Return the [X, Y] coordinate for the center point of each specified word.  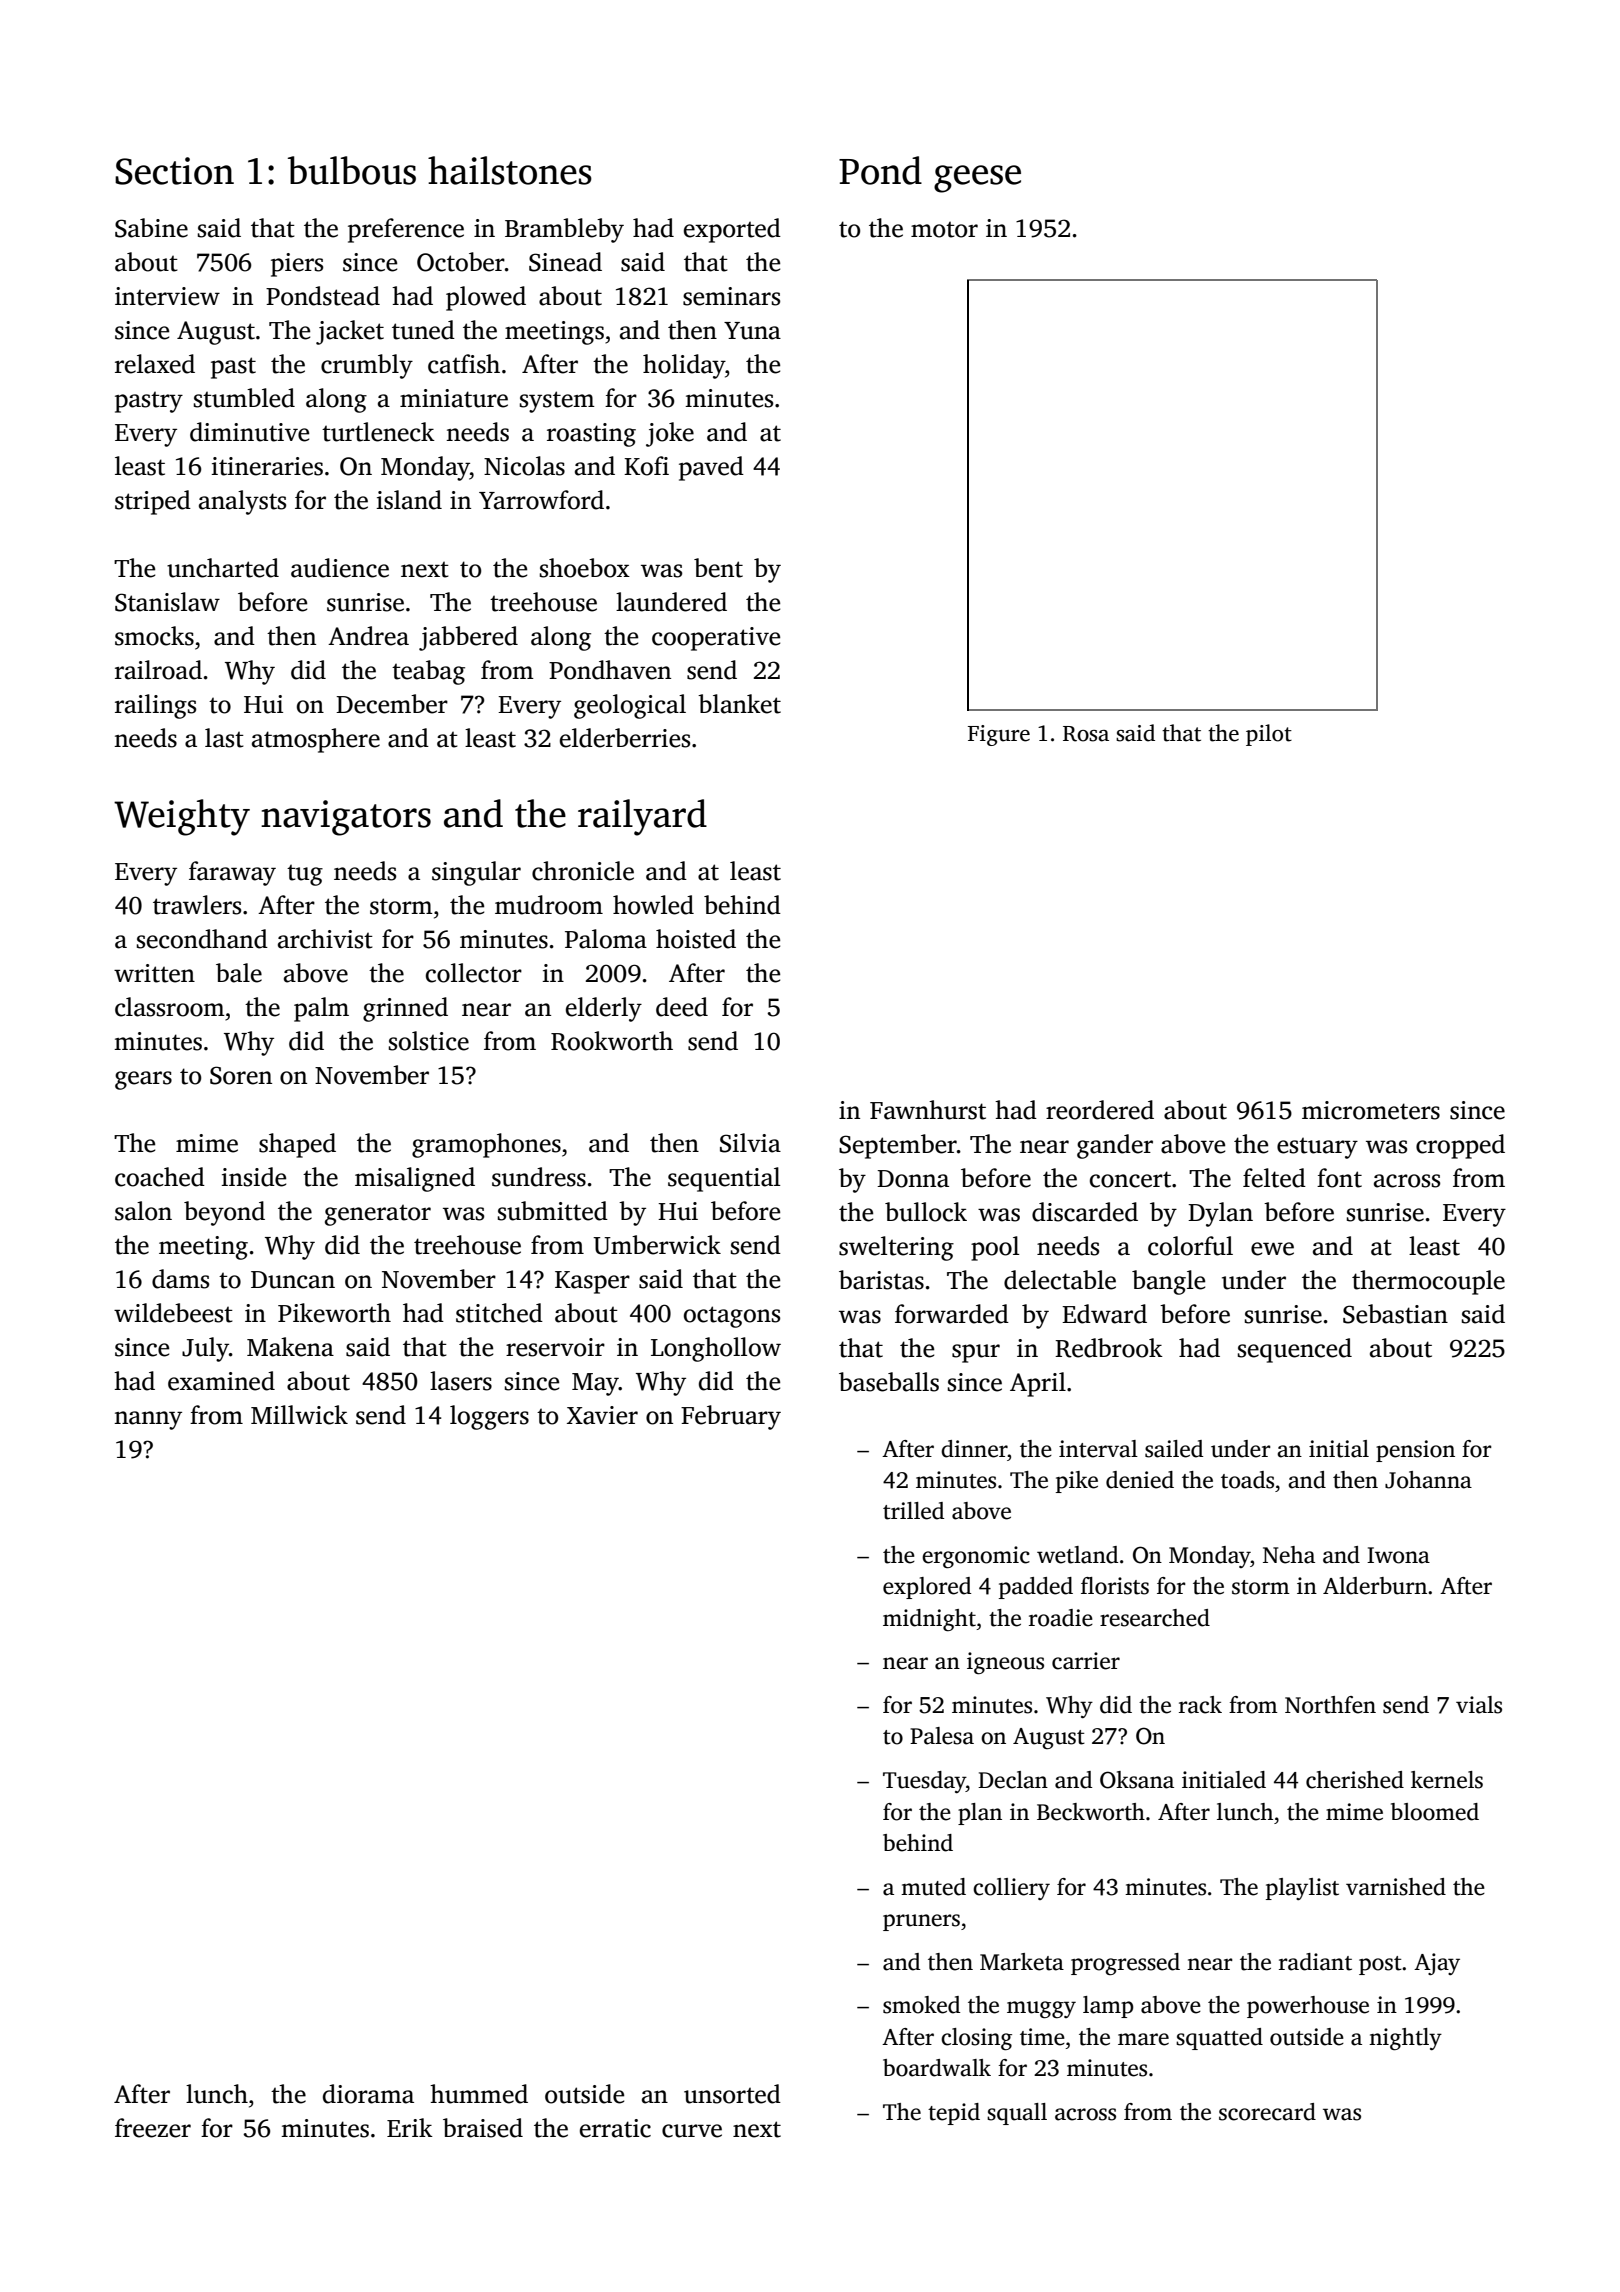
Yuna [752, 331]
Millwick [299, 1415]
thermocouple [1428, 1282]
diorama [368, 2094]
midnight [929, 1620]
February [731, 1417]
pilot [1269, 735]
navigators [346, 818]
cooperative [716, 639]
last [224, 738]
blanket [739, 704]
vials [1479, 1705]
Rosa [1086, 734]
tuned [423, 330]
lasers [461, 1381]
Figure [999, 735]
